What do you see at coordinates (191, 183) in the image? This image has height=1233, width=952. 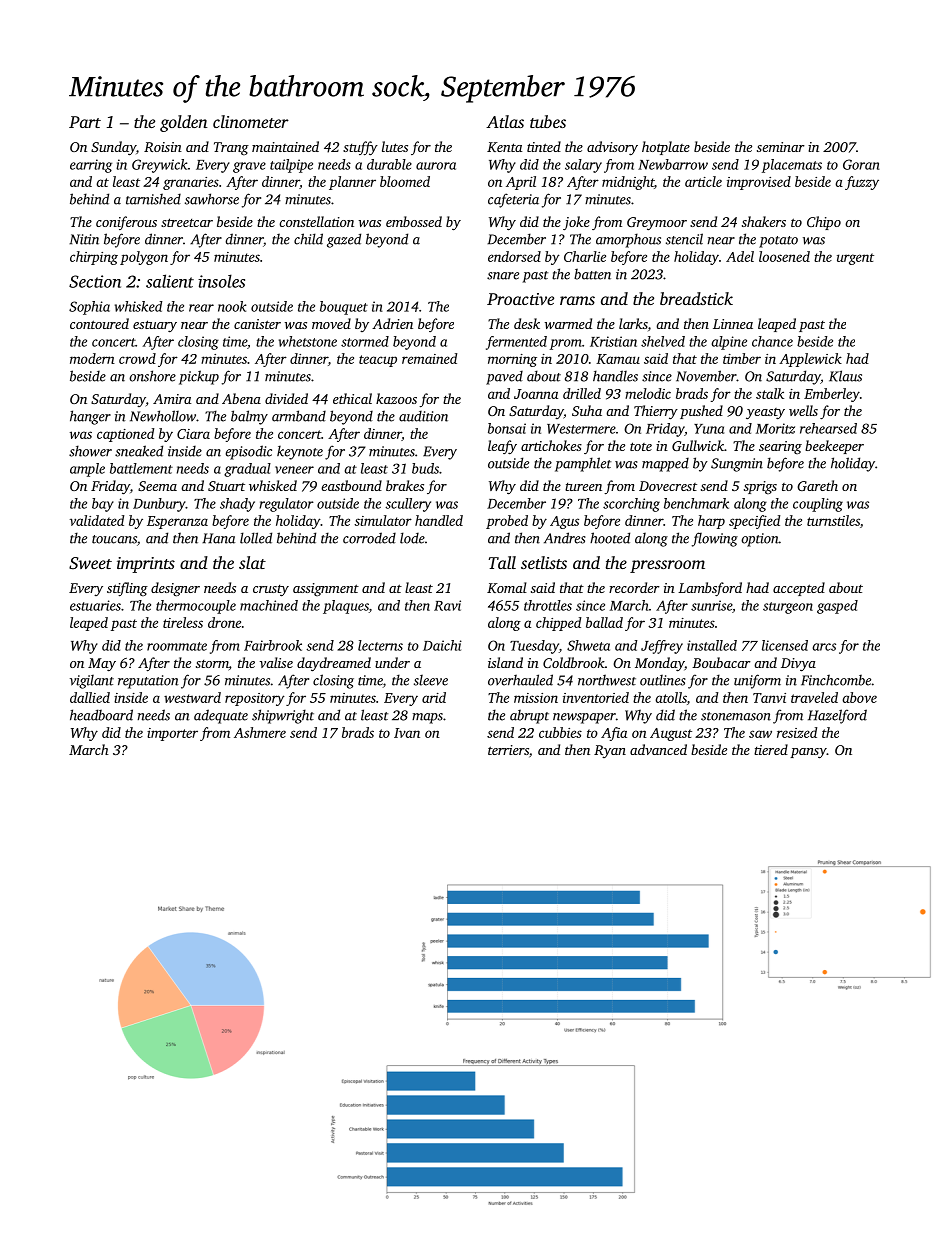 I see `granaries` at bounding box center [191, 183].
